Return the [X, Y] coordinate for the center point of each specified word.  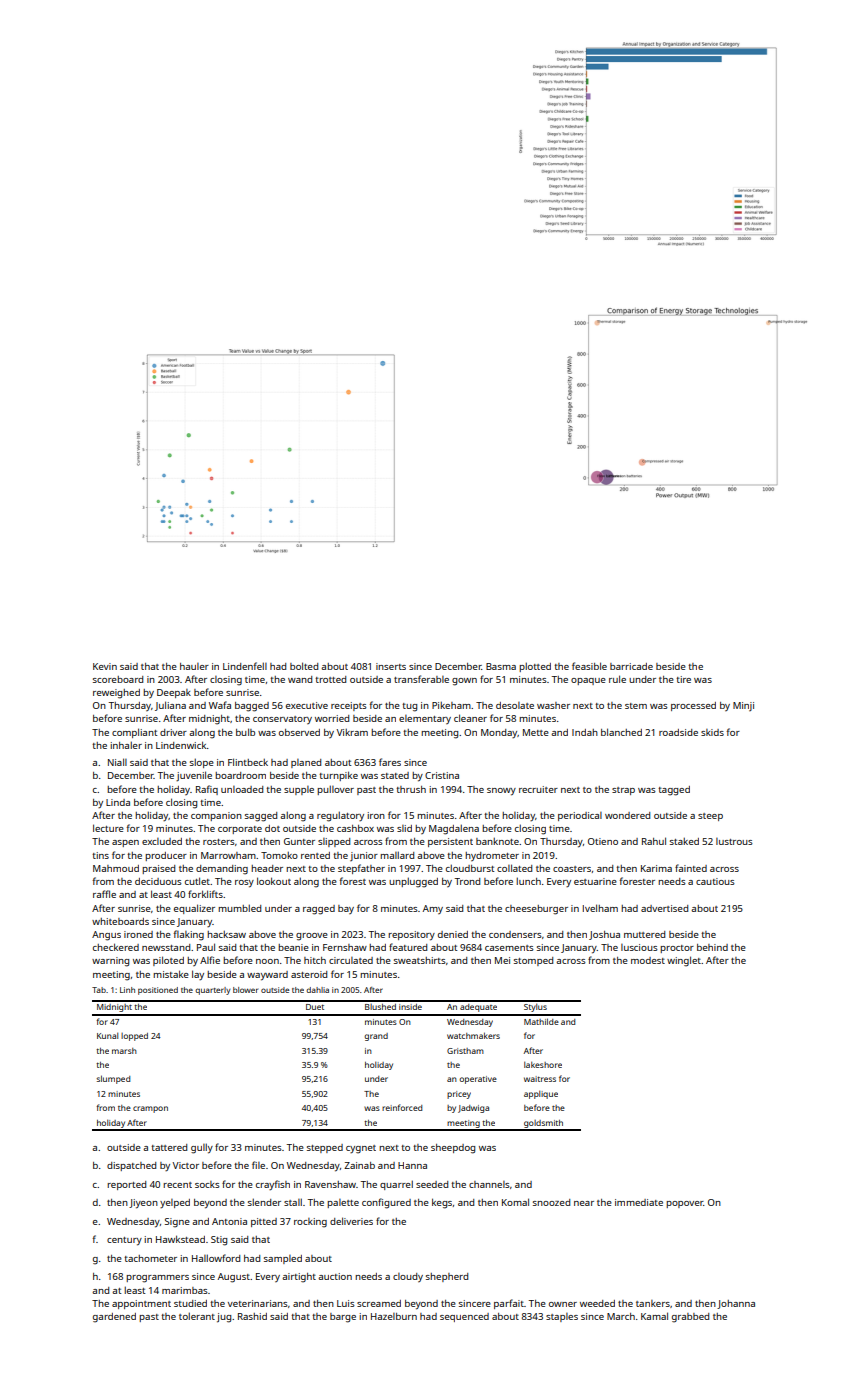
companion [216, 816]
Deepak [174, 693]
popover [684, 1204]
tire [683, 679]
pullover [335, 790]
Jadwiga [473, 1109]
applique [541, 1094]
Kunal [107, 1035]
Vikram [352, 732]
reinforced [402, 1107]
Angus [106, 936]
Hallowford [216, 1258]
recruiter [538, 789]
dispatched [131, 1166]
